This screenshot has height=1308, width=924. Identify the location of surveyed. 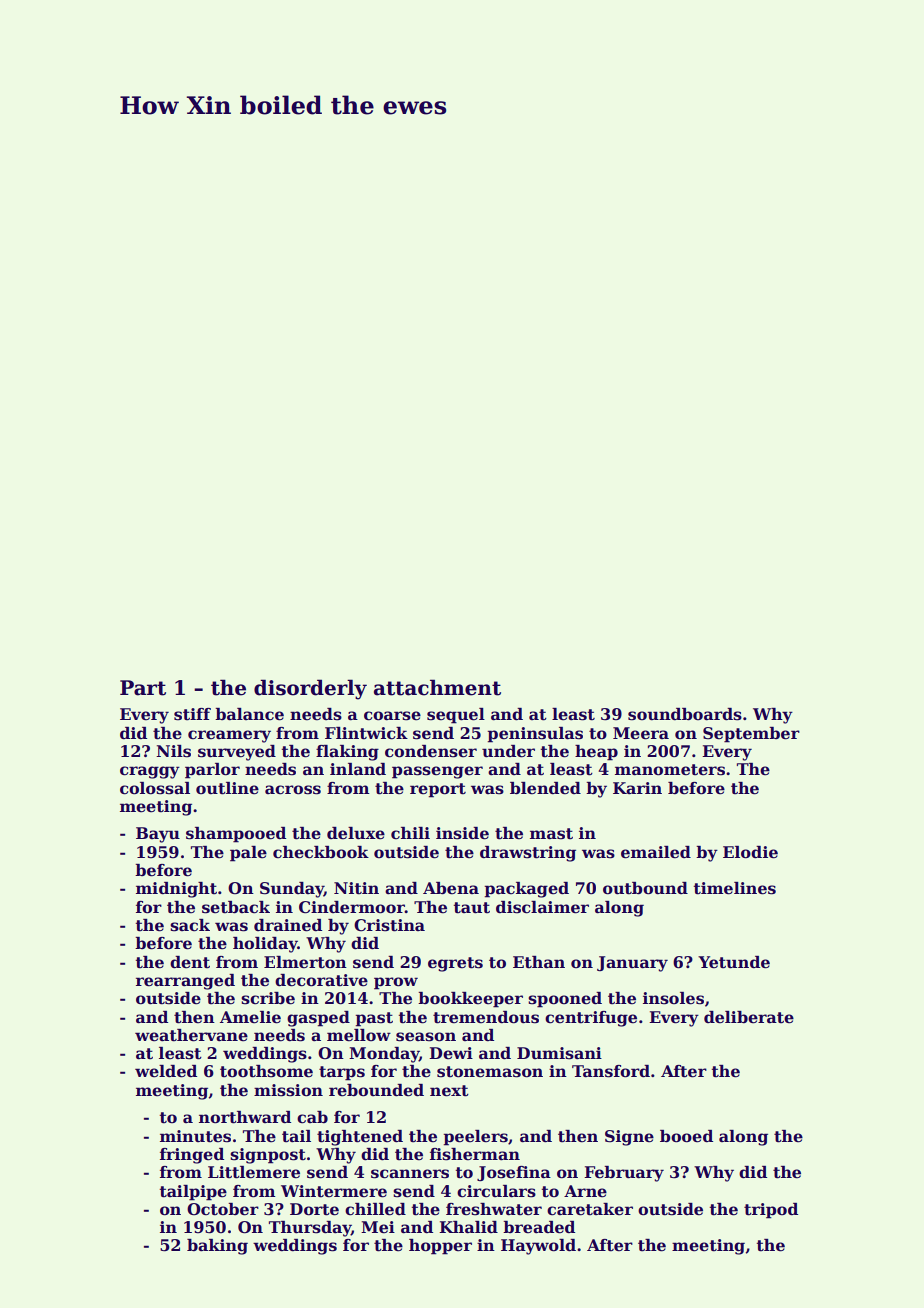
(237, 753).
